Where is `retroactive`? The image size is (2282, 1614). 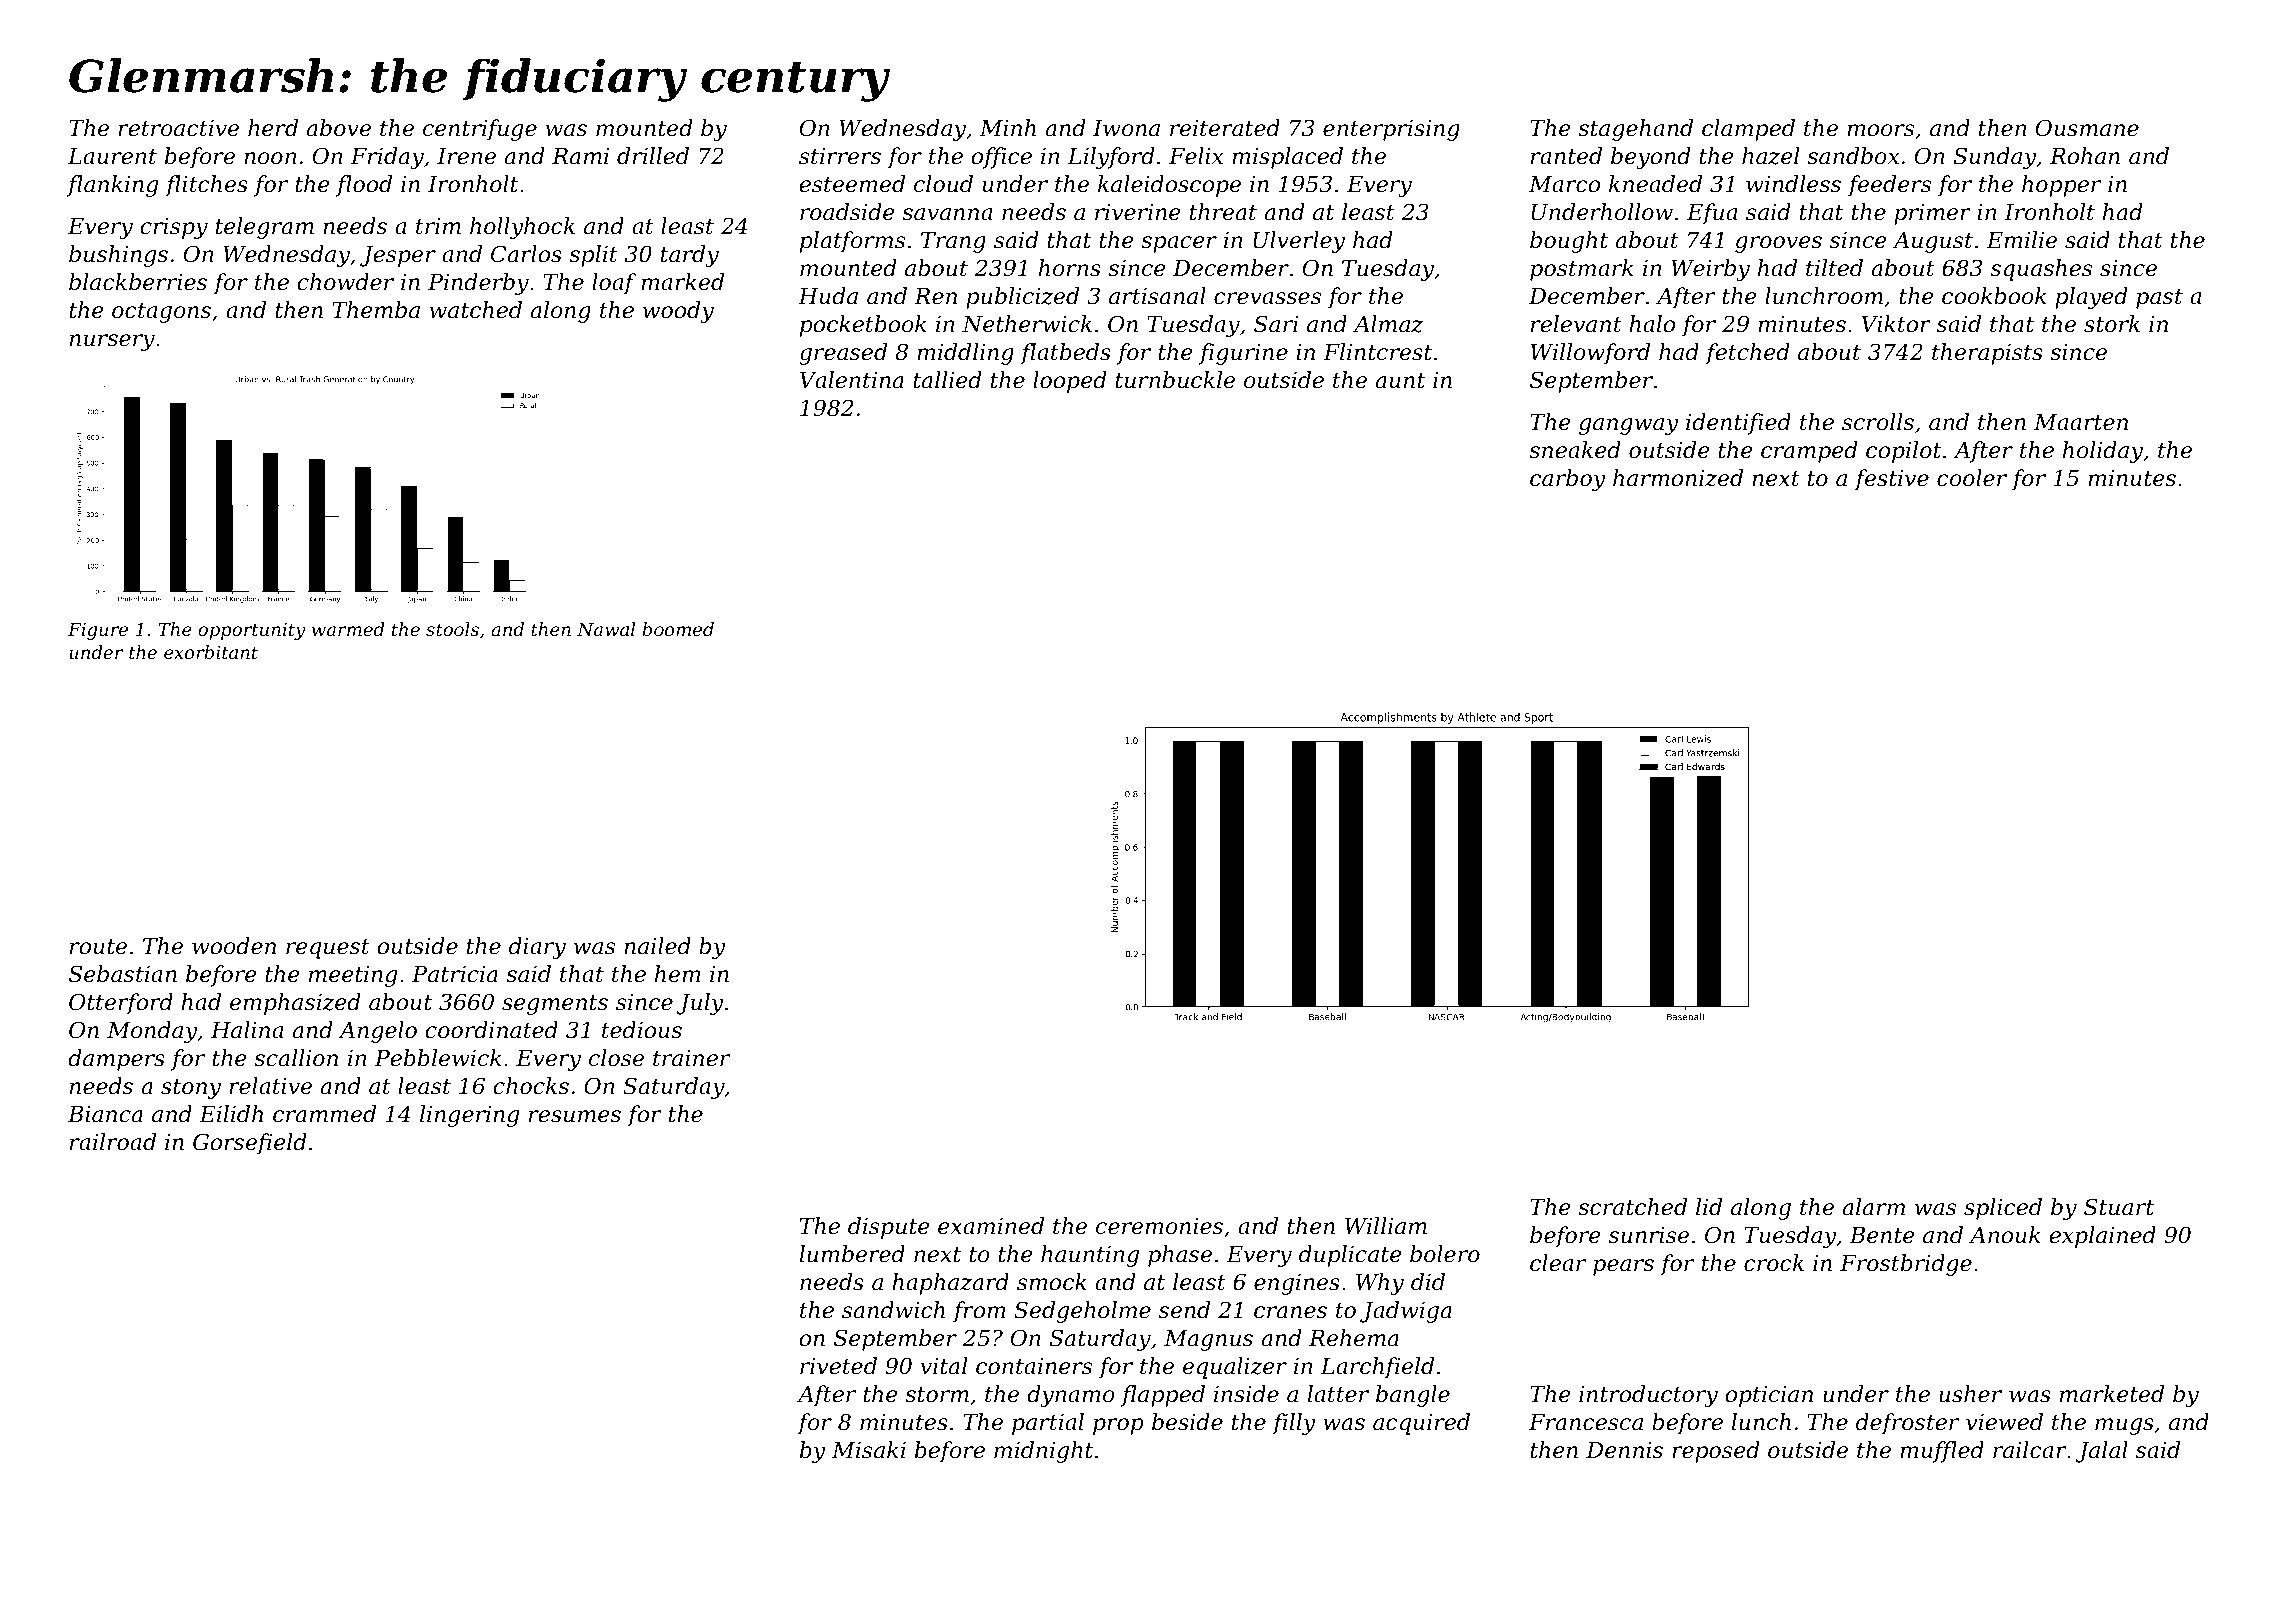
retroactive is located at coordinates (178, 128).
